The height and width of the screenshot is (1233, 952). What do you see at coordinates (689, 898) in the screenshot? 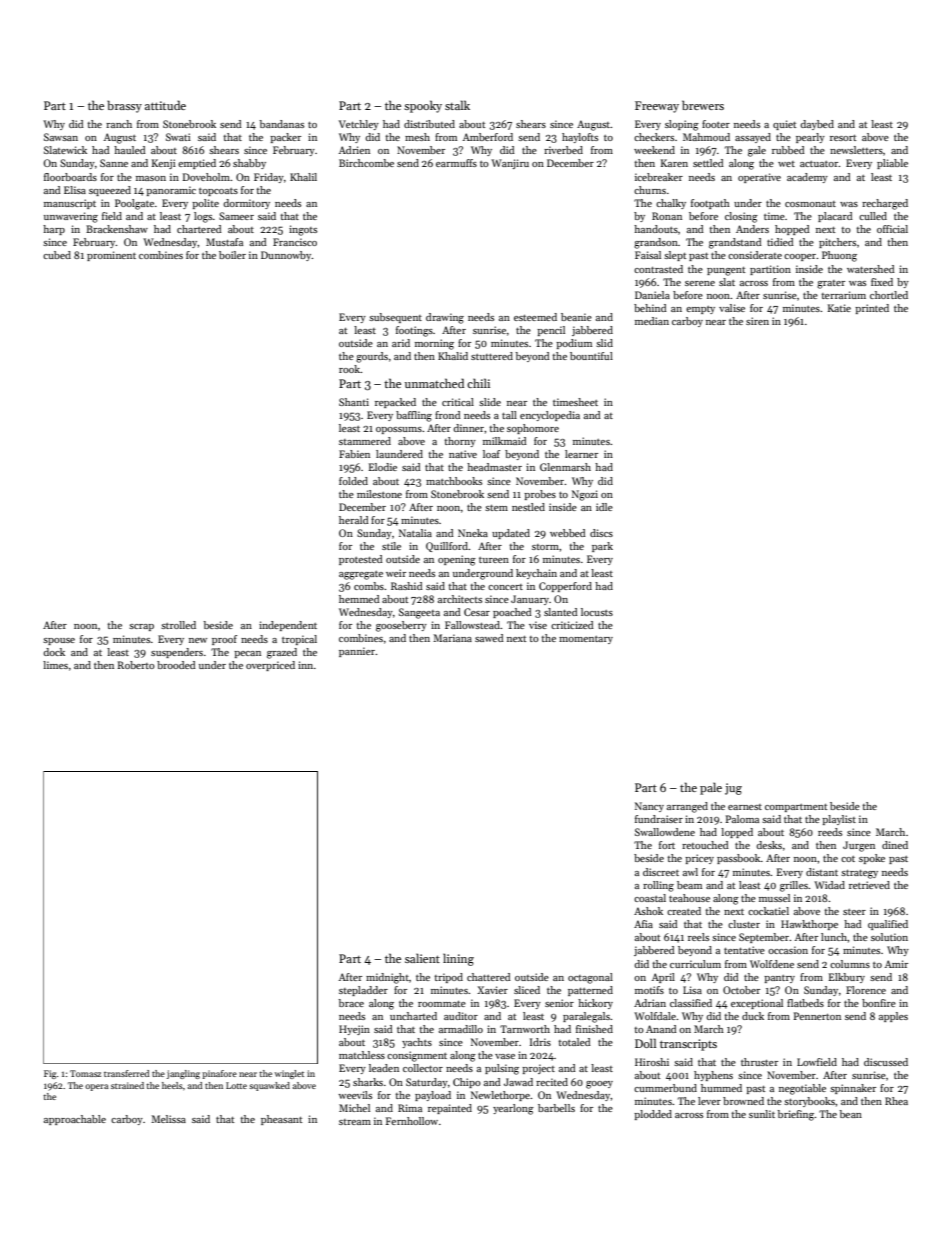
I see `teahouse` at bounding box center [689, 898].
